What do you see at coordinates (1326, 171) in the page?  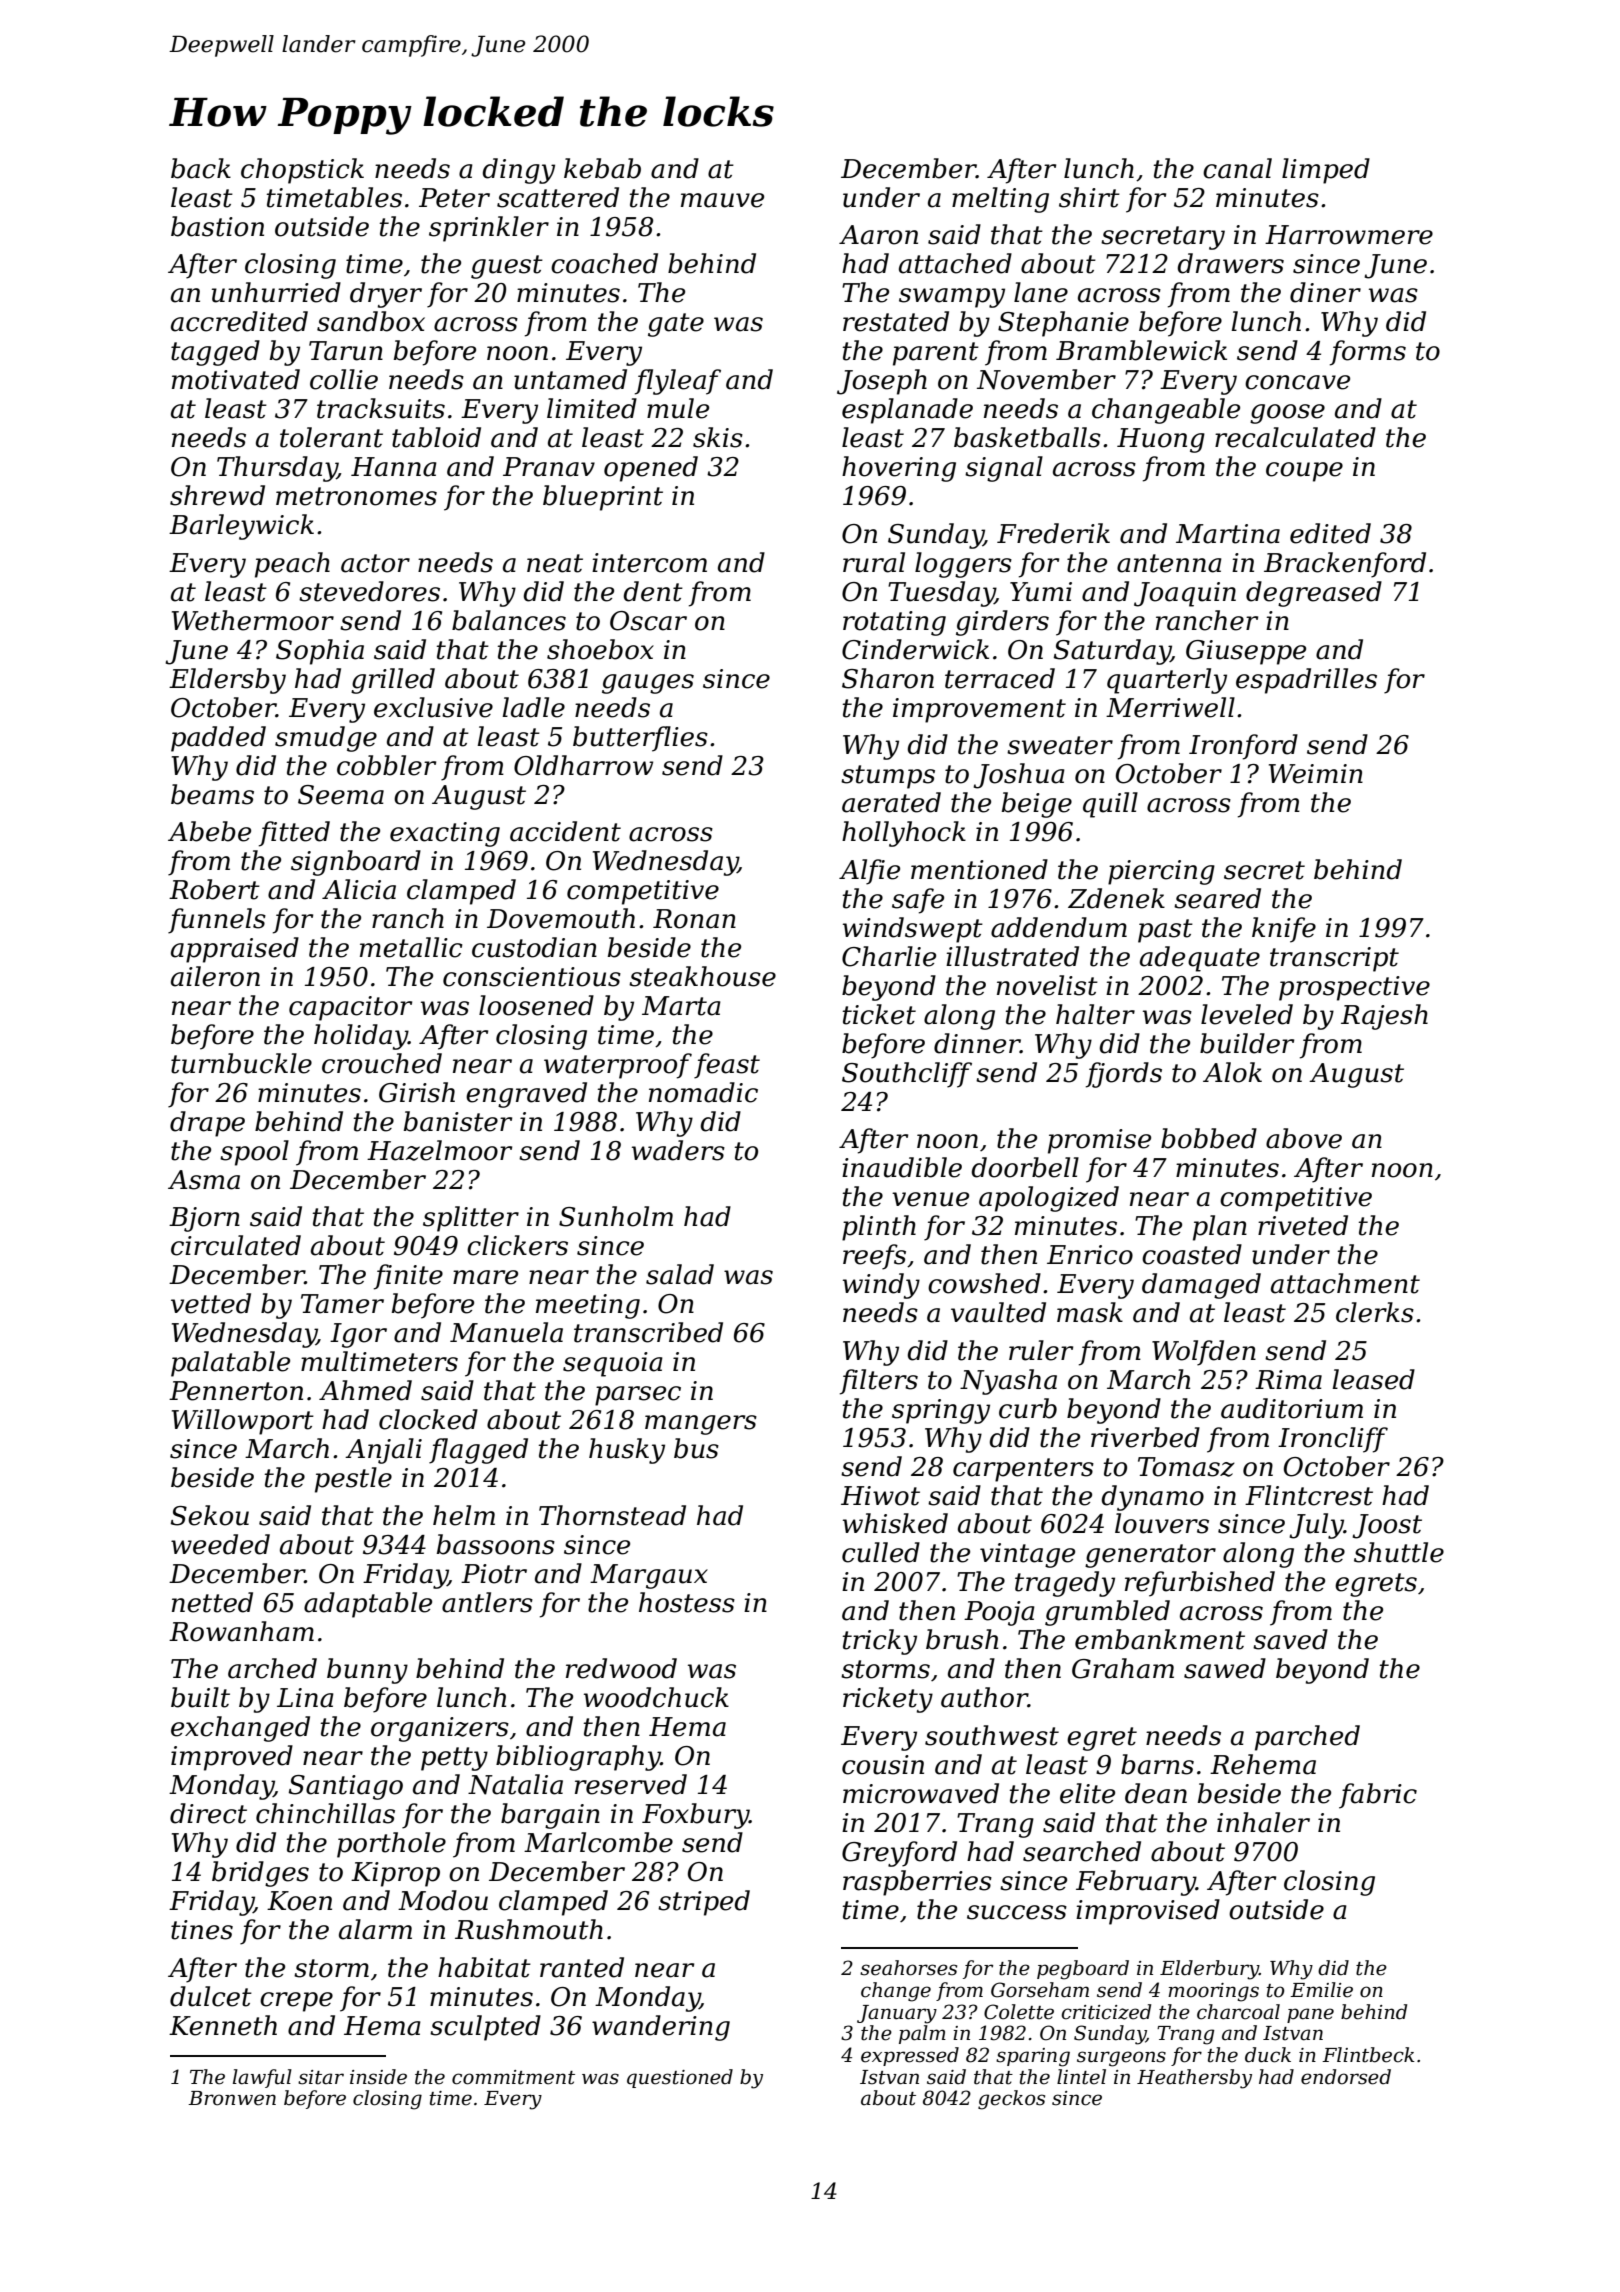 I see `limped` at bounding box center [1326, 171].
